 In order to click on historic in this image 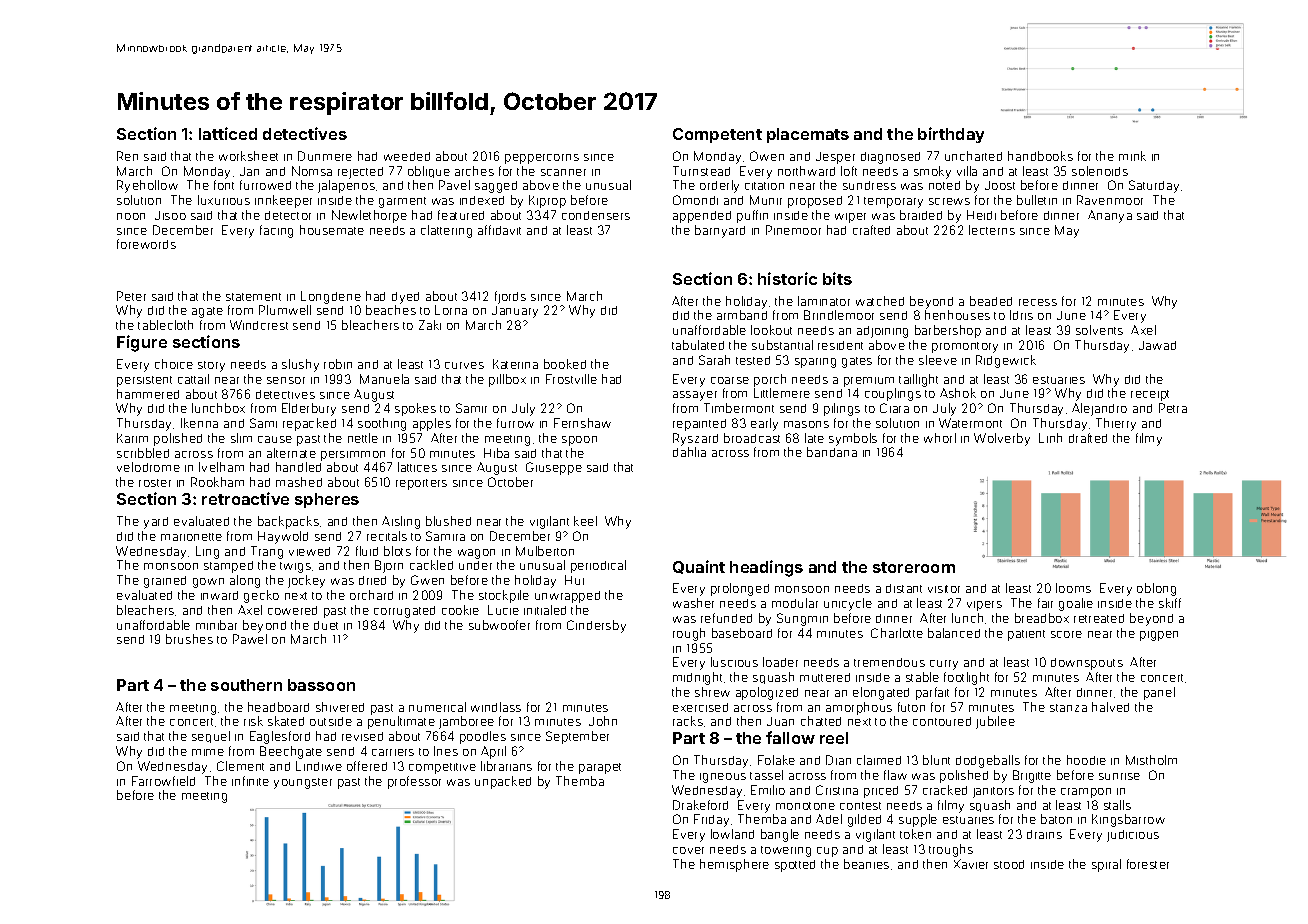, I will do `click(787, 278)`.
